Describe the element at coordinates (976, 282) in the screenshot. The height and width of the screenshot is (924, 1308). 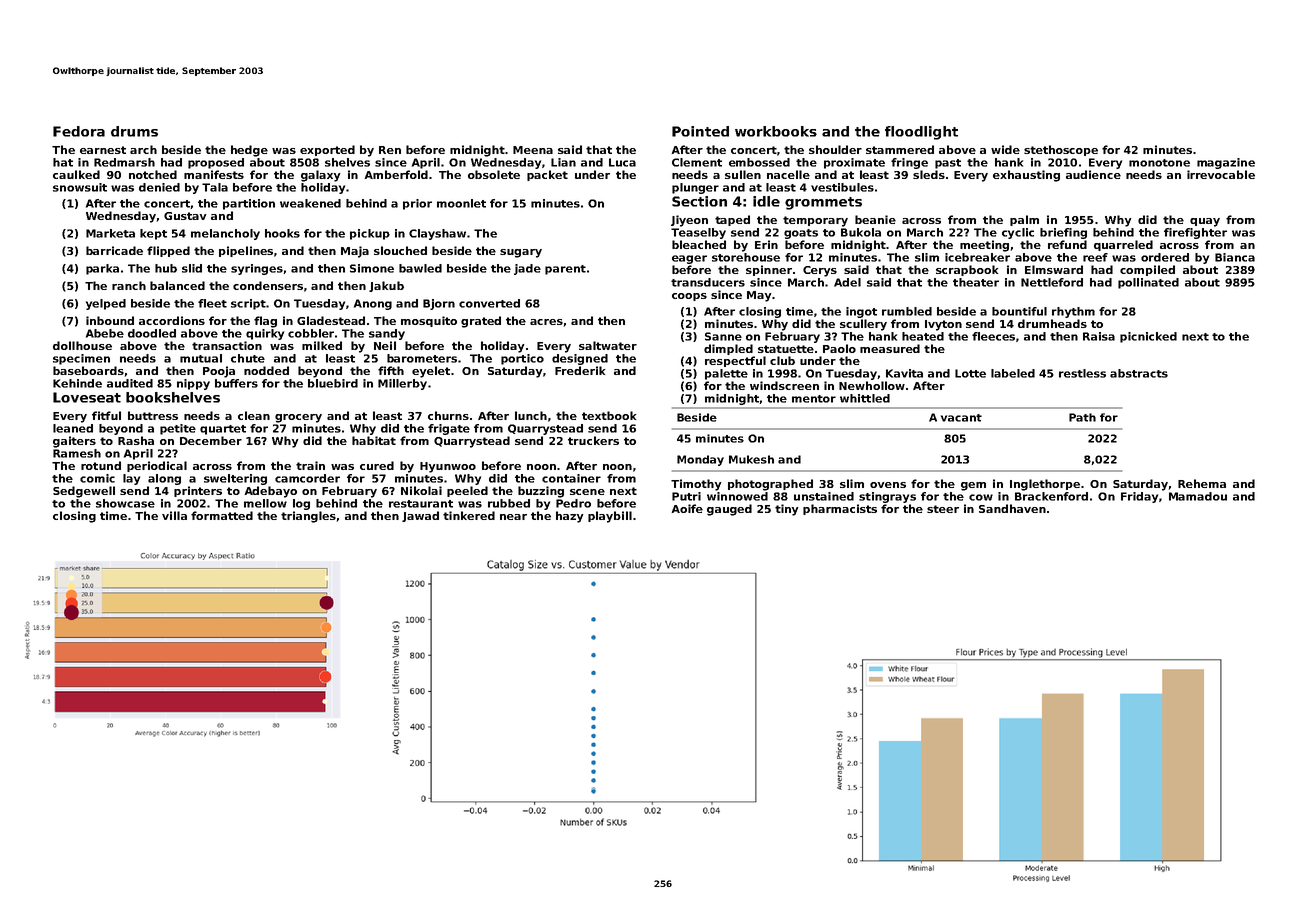
I see `theater` at that location.
